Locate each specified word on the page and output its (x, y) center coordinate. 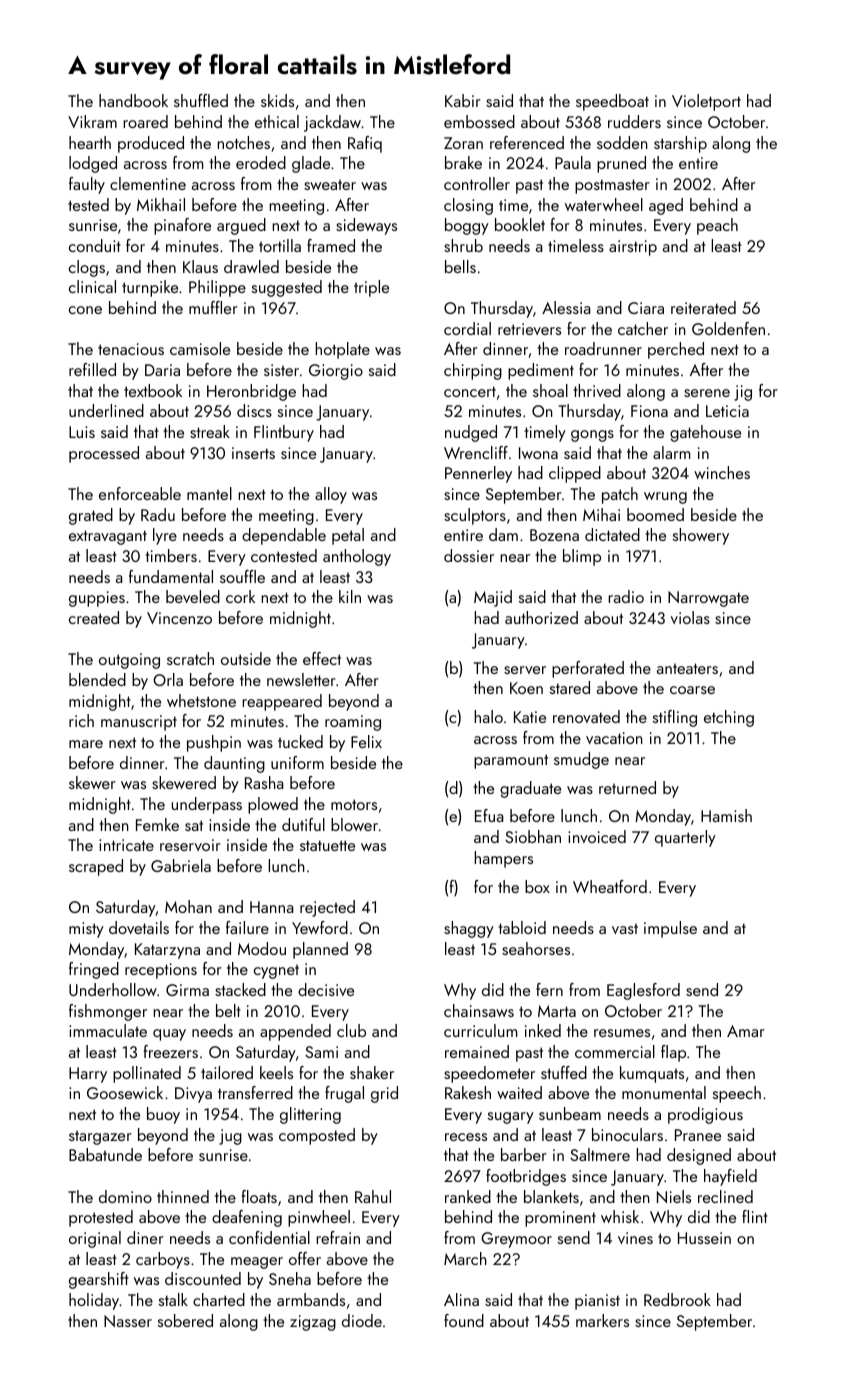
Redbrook (677, 1299)
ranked (468, 1196)
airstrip (633, 248)
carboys (163, 1260)
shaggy (469, 929)
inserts (253, 453)
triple (371, 288)
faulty (87, 185)
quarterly (685, 838)
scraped (96, 867)
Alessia (566, 307)
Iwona (538, 453)
